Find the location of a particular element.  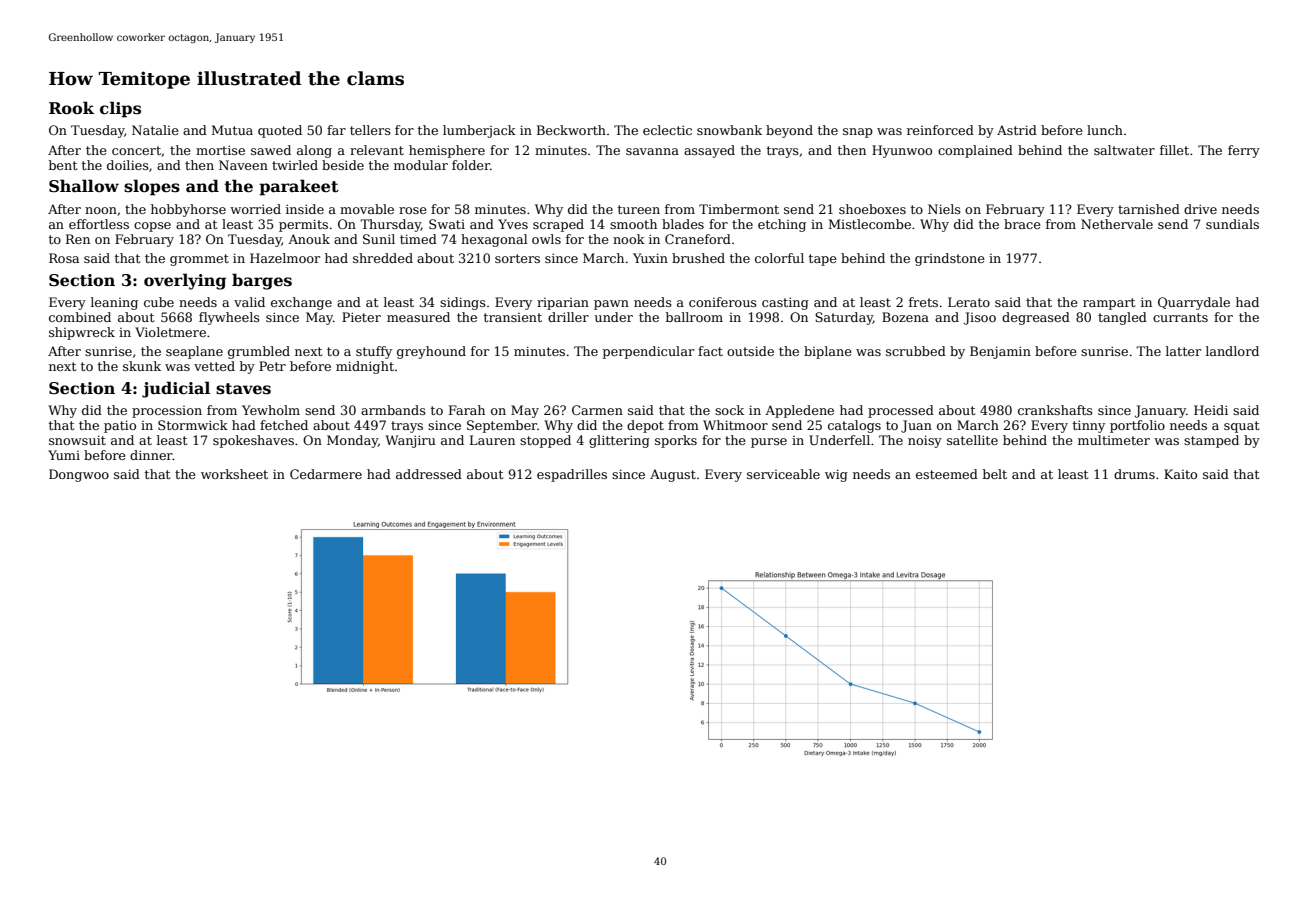

Astrid is located at coordinates (1017, 130).
